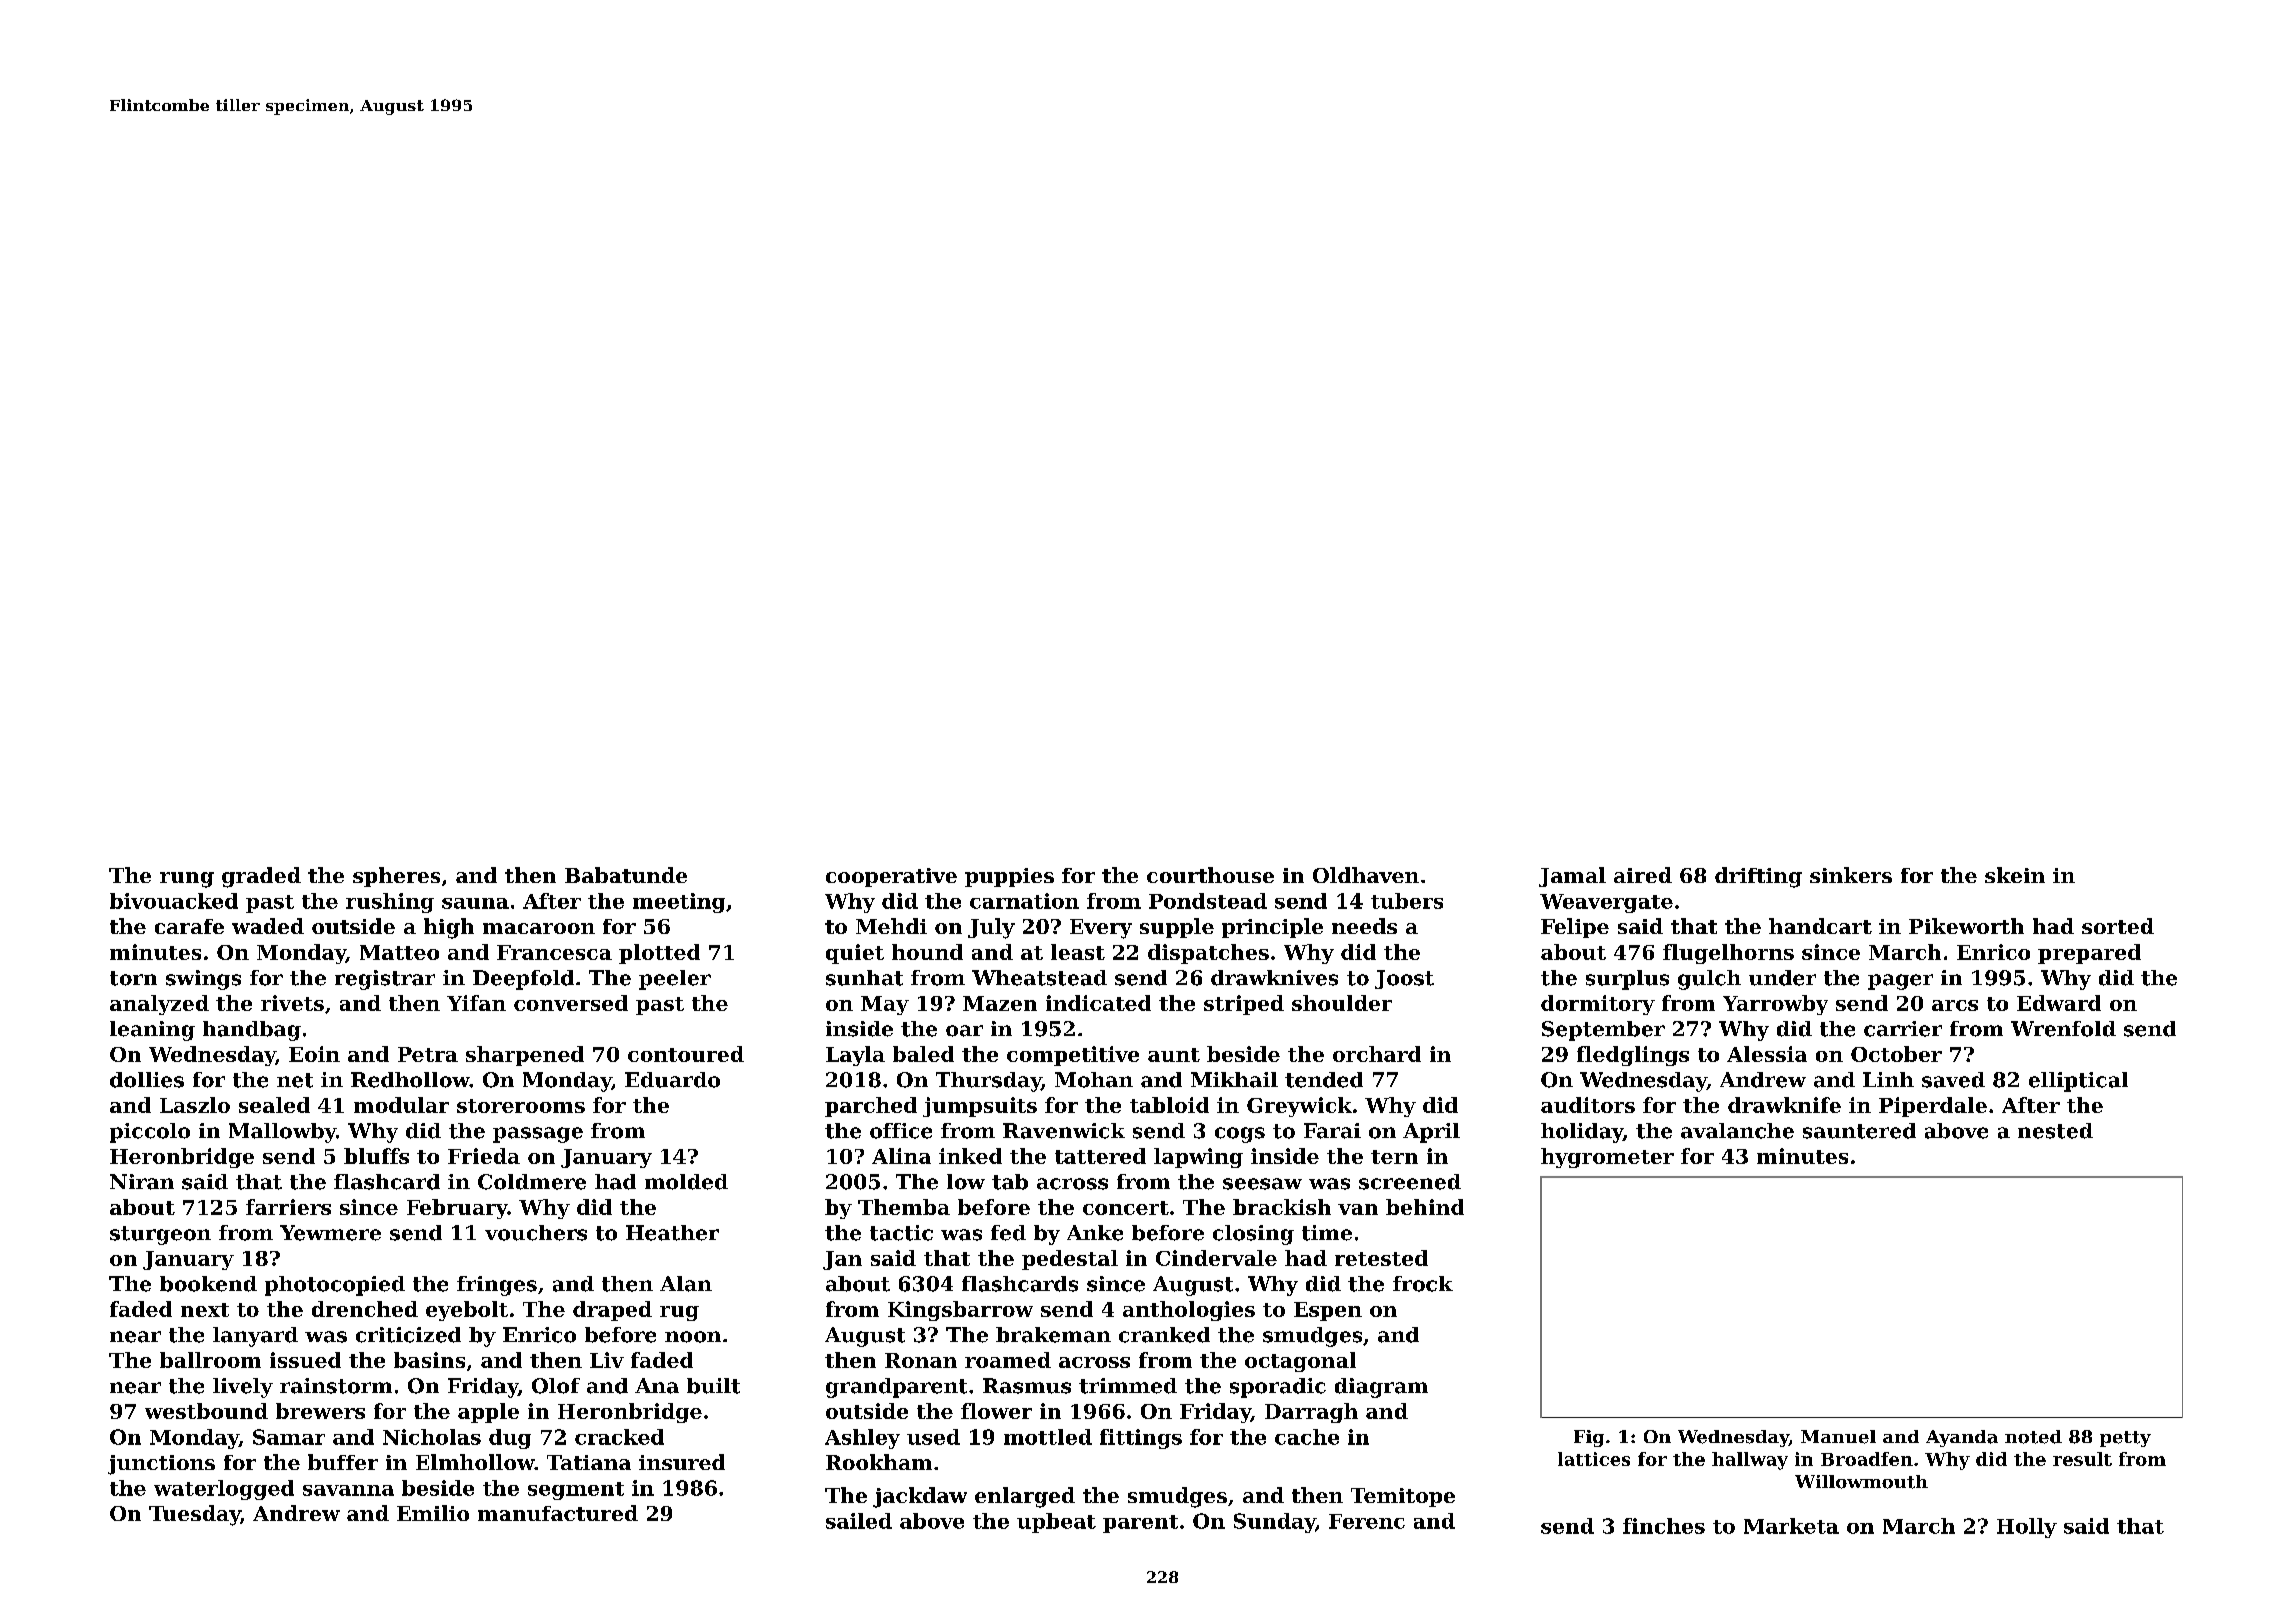  What do you see at coordinates (538, 1135) in the document?
I see `passage` at bounding box center [538, 1135].
